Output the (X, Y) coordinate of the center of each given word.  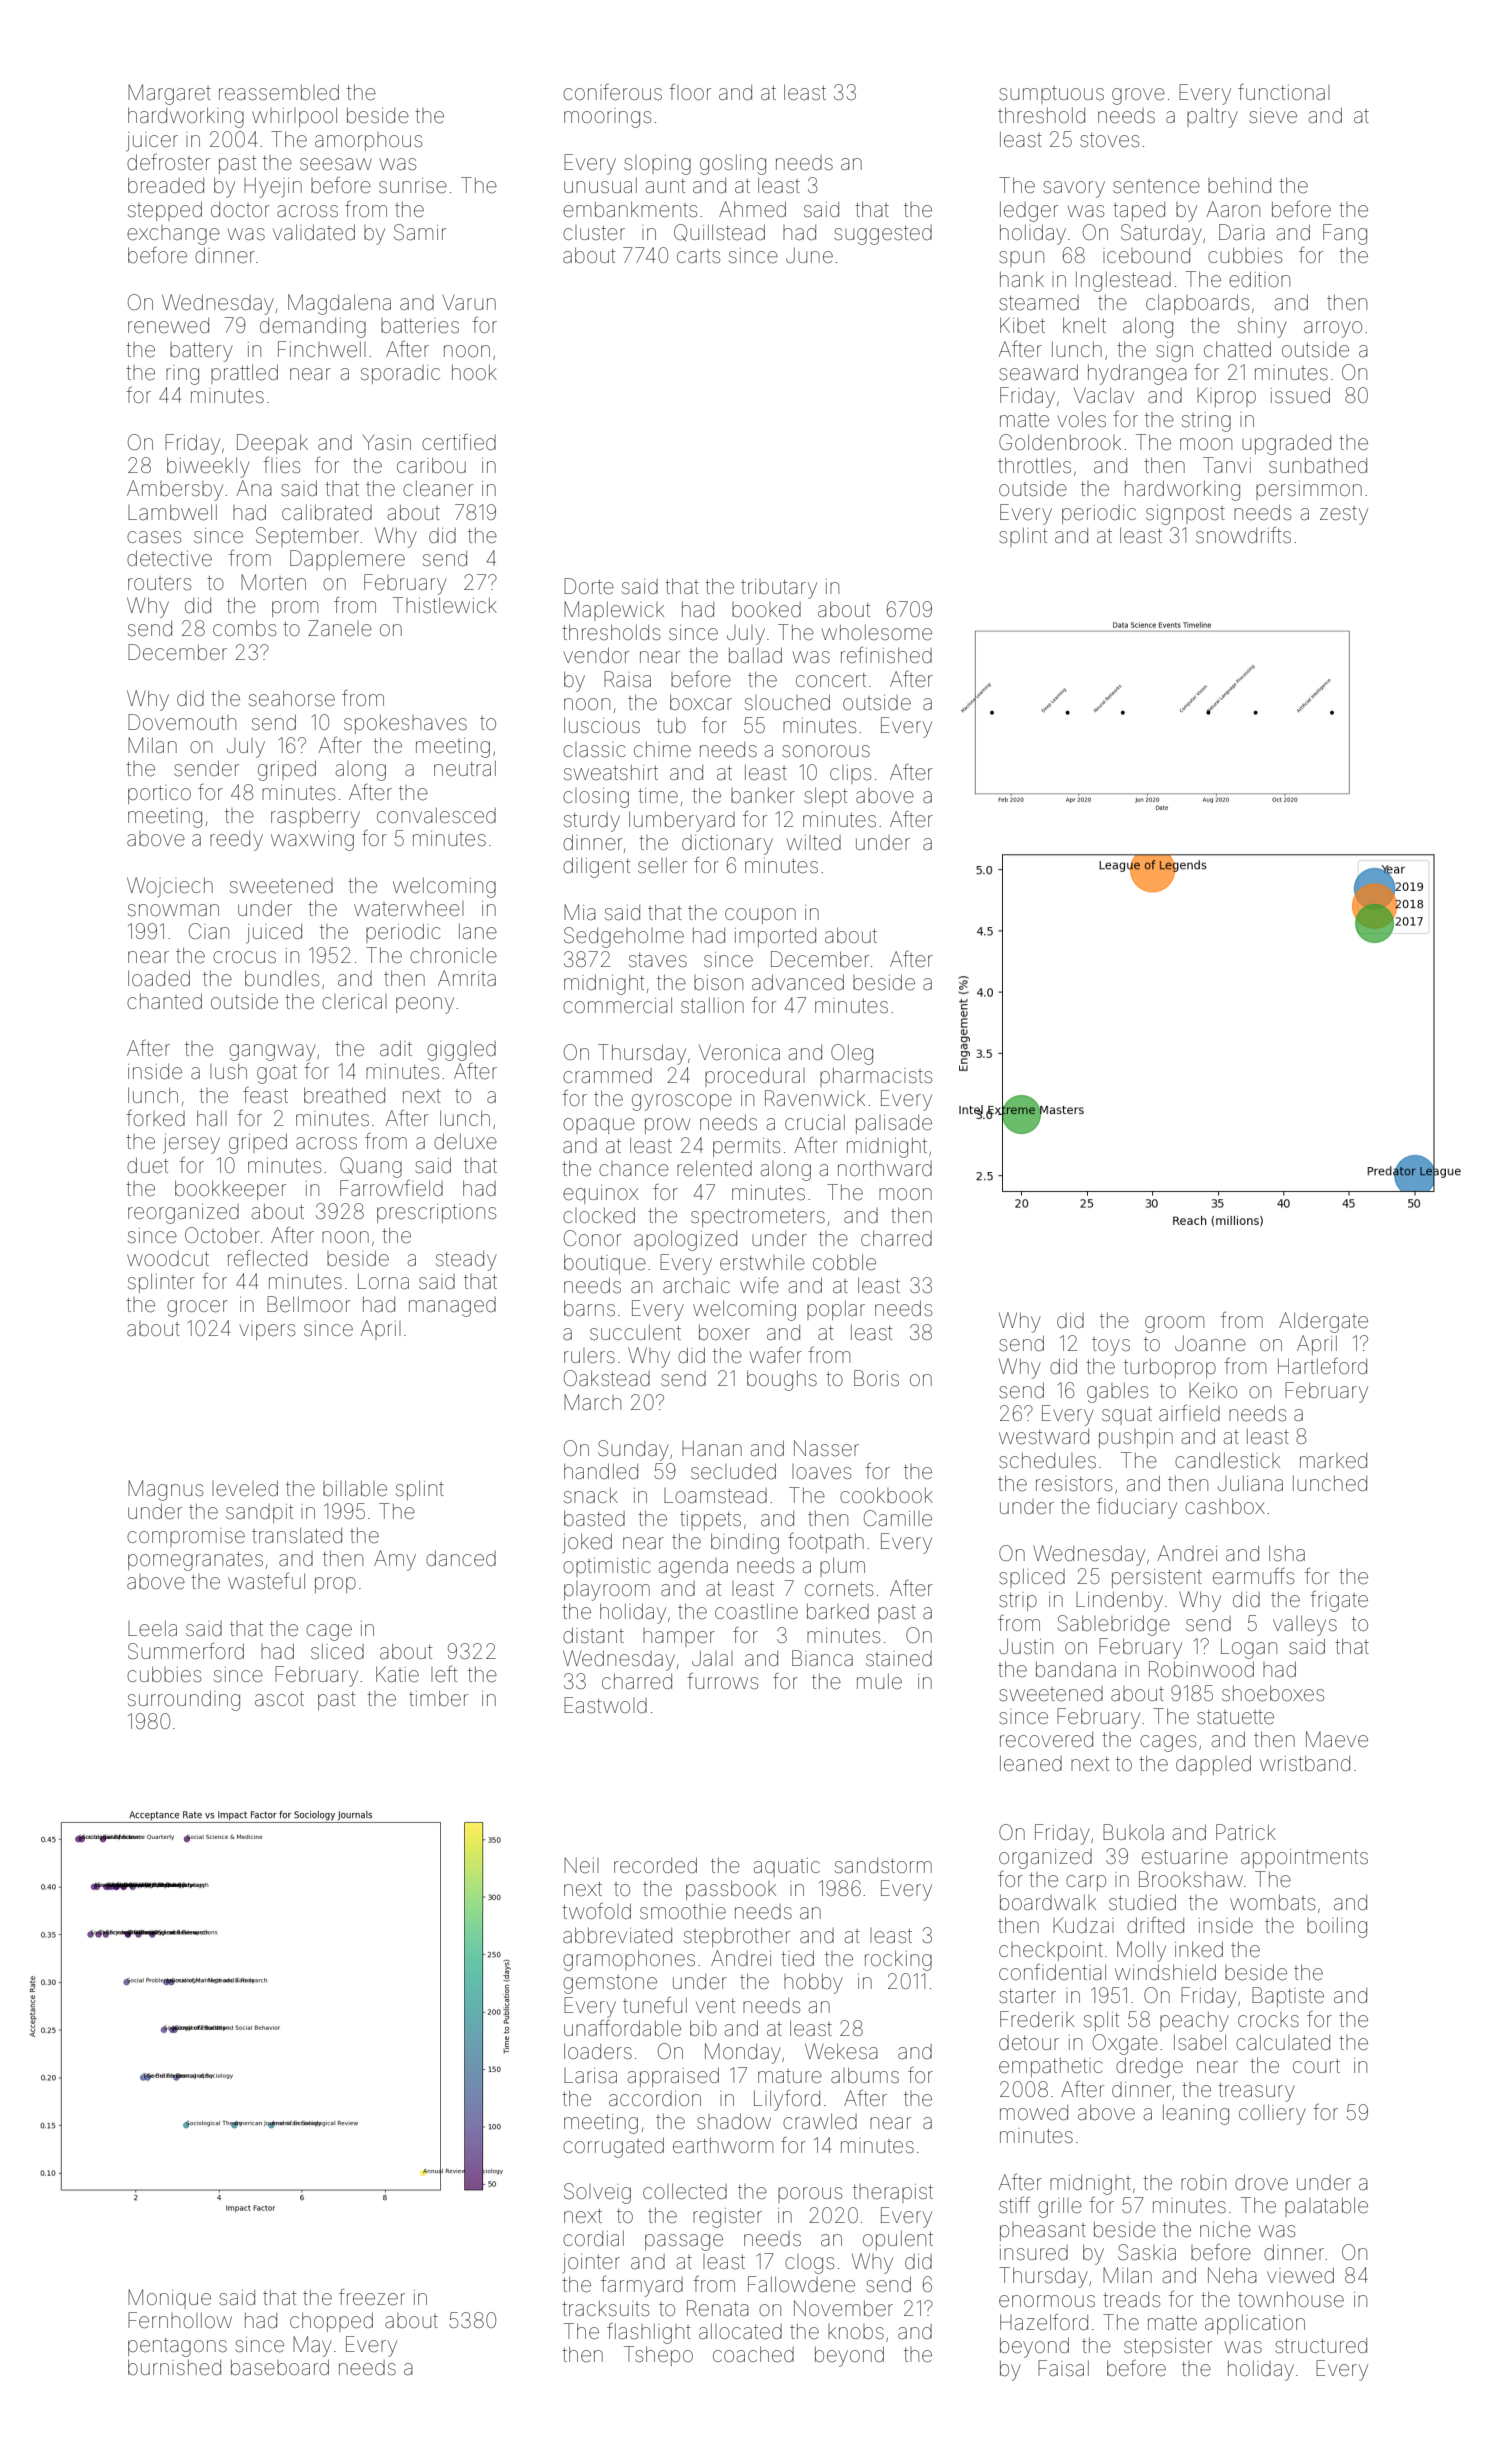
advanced (798, 982)
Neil (581, 1865)
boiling (1337, 1928)
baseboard (280, 2367)
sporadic (400, 374)
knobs (856, 2331)
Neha (1232, 2275)
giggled (461, 1050)
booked (766, 609)
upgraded (1286, 445)
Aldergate (1323, 1322)
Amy (395, 1560)
